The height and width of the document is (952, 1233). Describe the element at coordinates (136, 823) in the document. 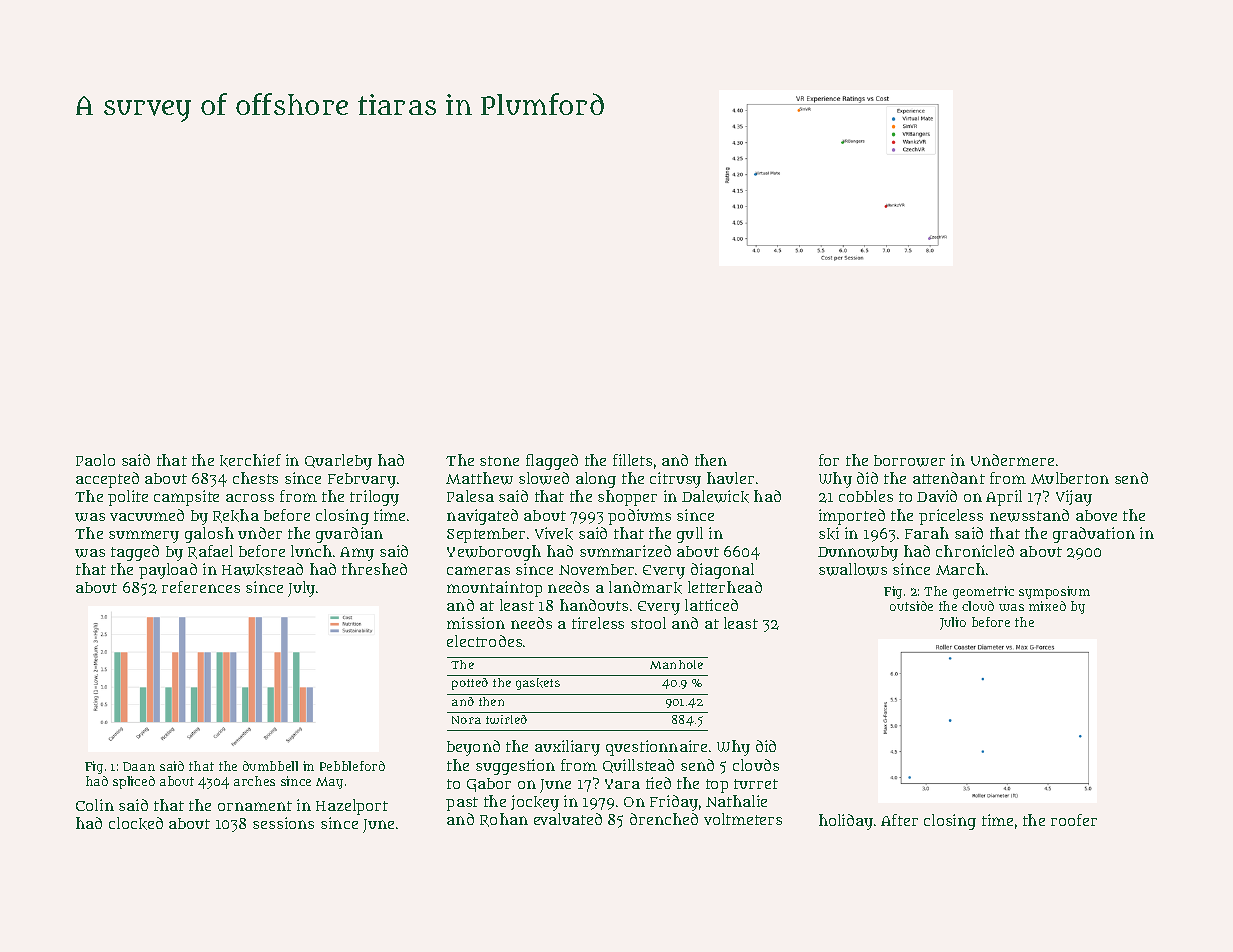

I see `clocked` at that location.
